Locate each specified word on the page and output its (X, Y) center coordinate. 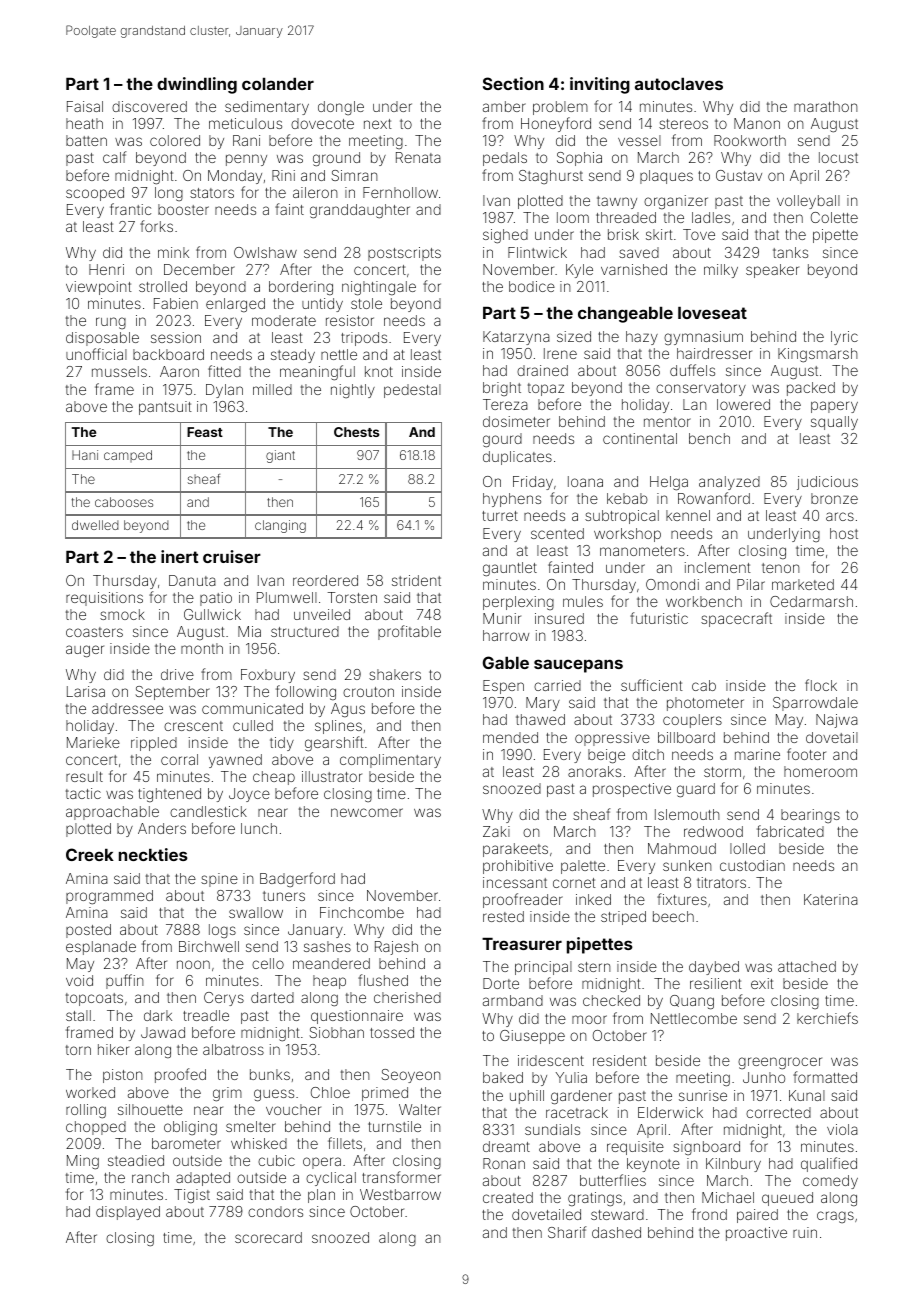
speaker (772, 271)
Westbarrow (400, 1194)
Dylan (224, 391)
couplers (692, 721)
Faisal (85, 106)
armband (513, 1000)
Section (513, 83)
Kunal (807, 1095)
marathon (826, 106)
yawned (235, 761)
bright (502, 389)
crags (835, 1217)
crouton (368, 692)
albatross (233, 1049)
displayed (128, 1213)
